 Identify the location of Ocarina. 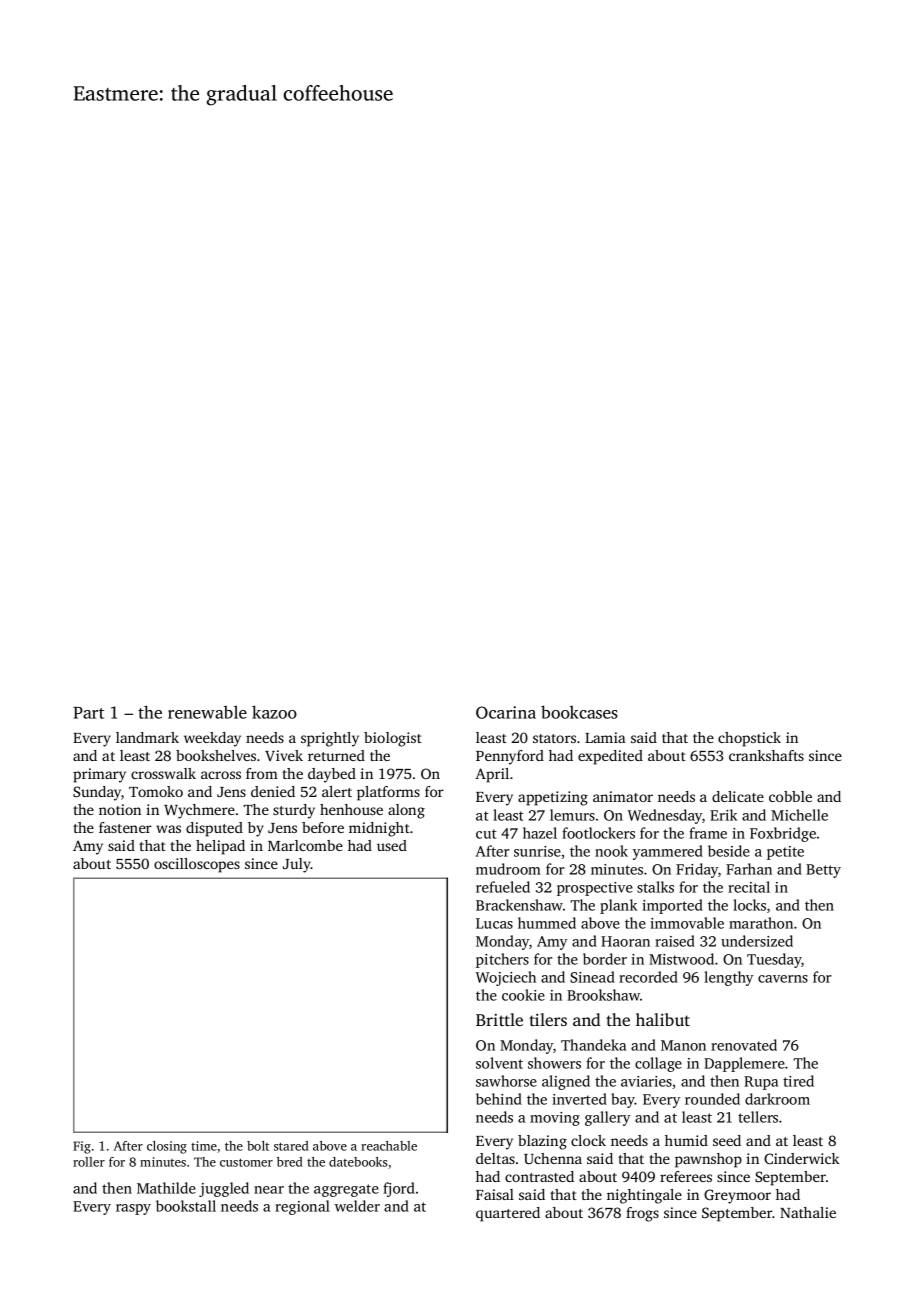
(506, 712).
